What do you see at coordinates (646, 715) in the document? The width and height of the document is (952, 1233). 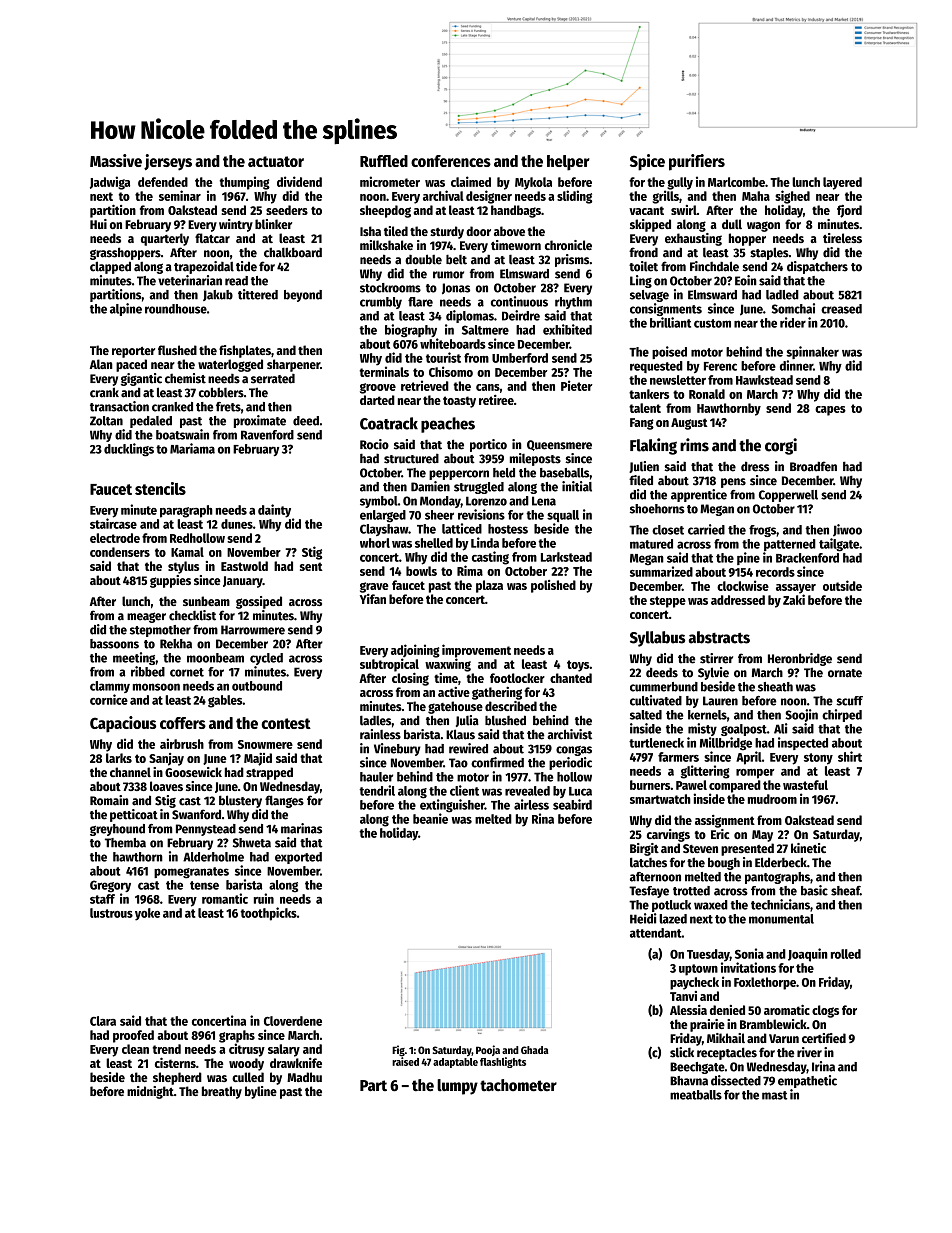 I see `salted` at bounding box center [646, 715].
